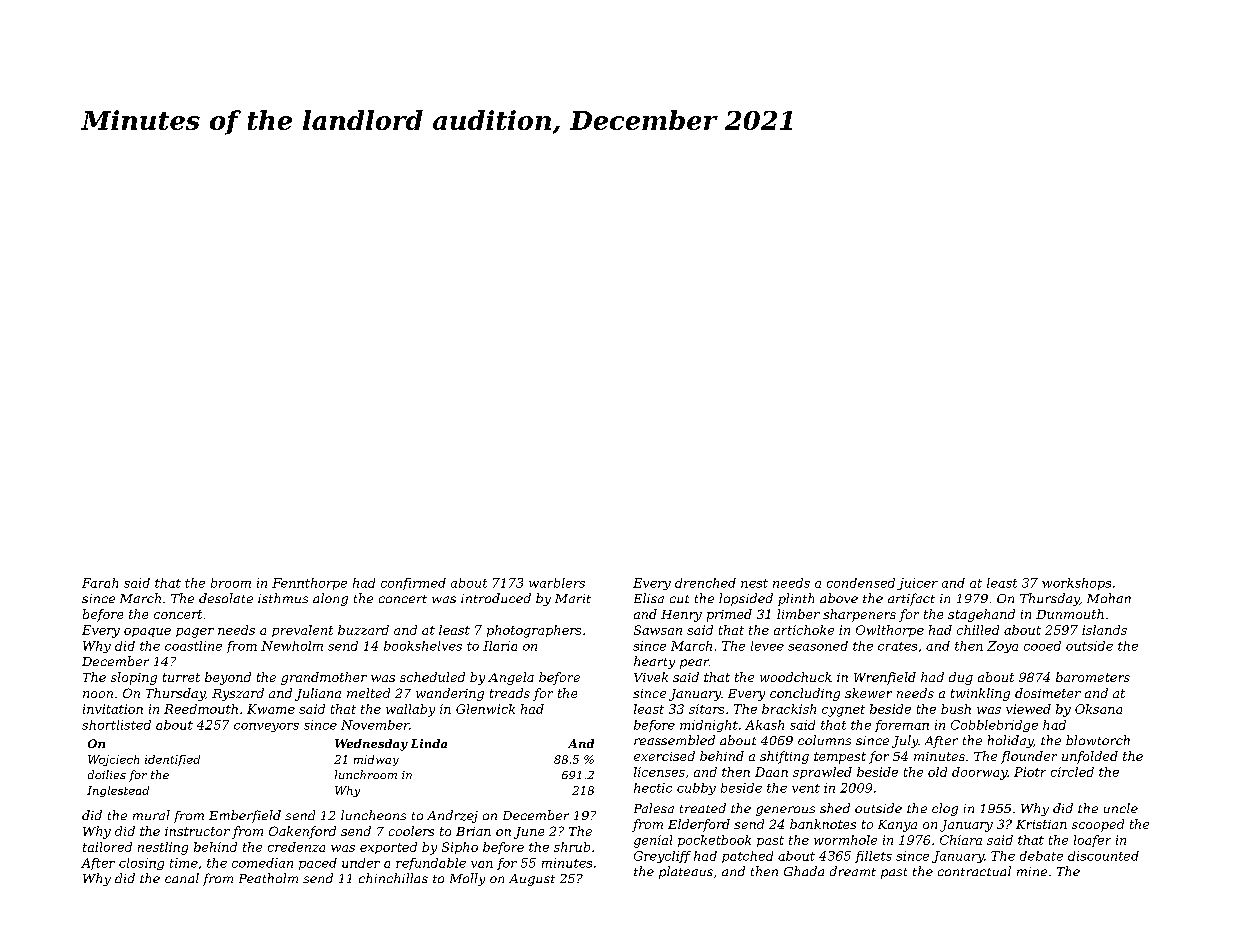 The width and height of the screenshot is (1233, 952). I want to click on chinchillas, so click(393, 878).
